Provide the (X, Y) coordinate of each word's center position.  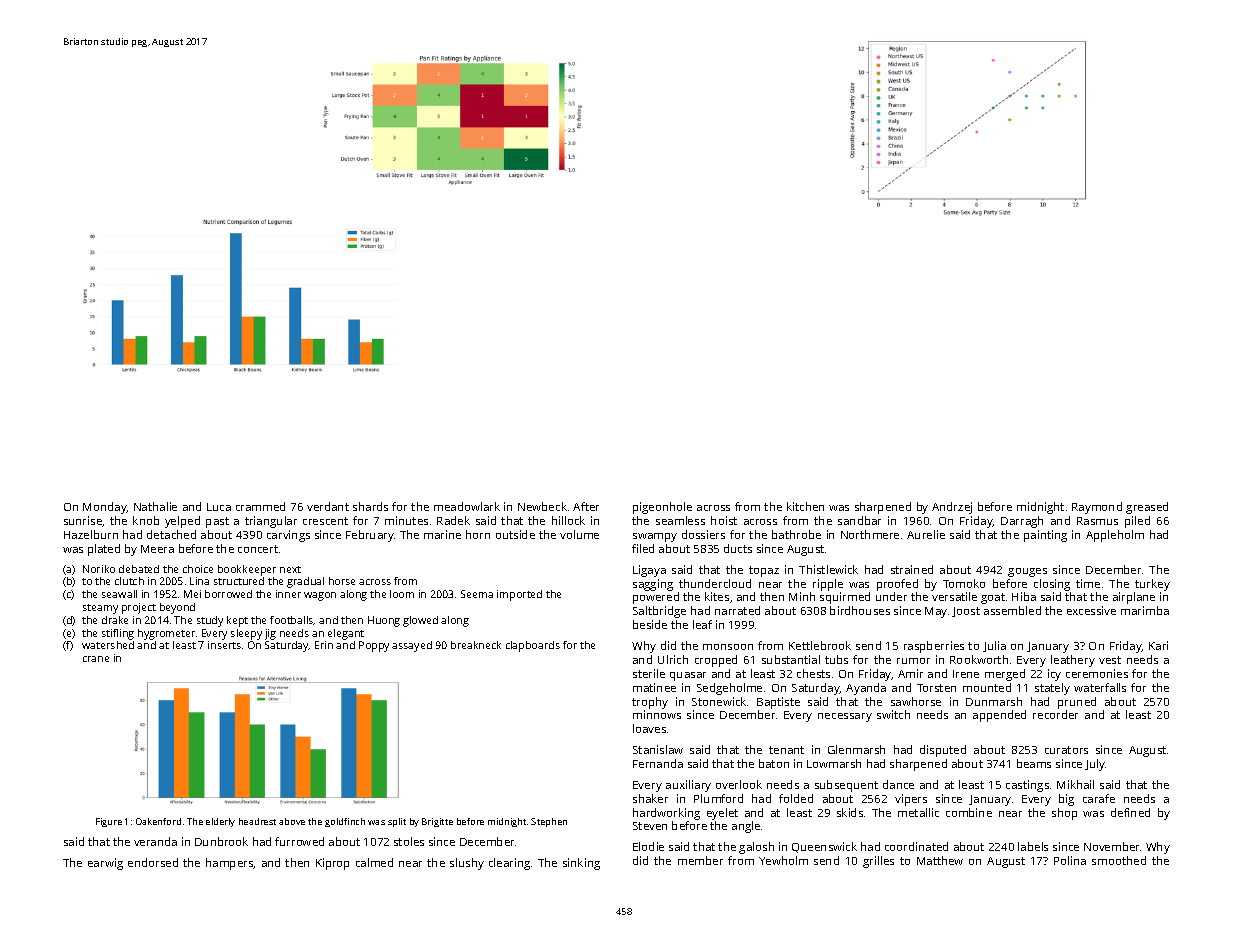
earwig (105, 864)
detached (171, 534)
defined (1130, 812)
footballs (292, 620)
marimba (1145, 610)
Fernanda (658, 763)
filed (643, 548)
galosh (756, 848)
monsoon (728, 647)
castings (1027, 786)
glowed (420, 621)
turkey (1152, 585)
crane (96, 659)
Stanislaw (658, 749)
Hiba (1024, 596)
